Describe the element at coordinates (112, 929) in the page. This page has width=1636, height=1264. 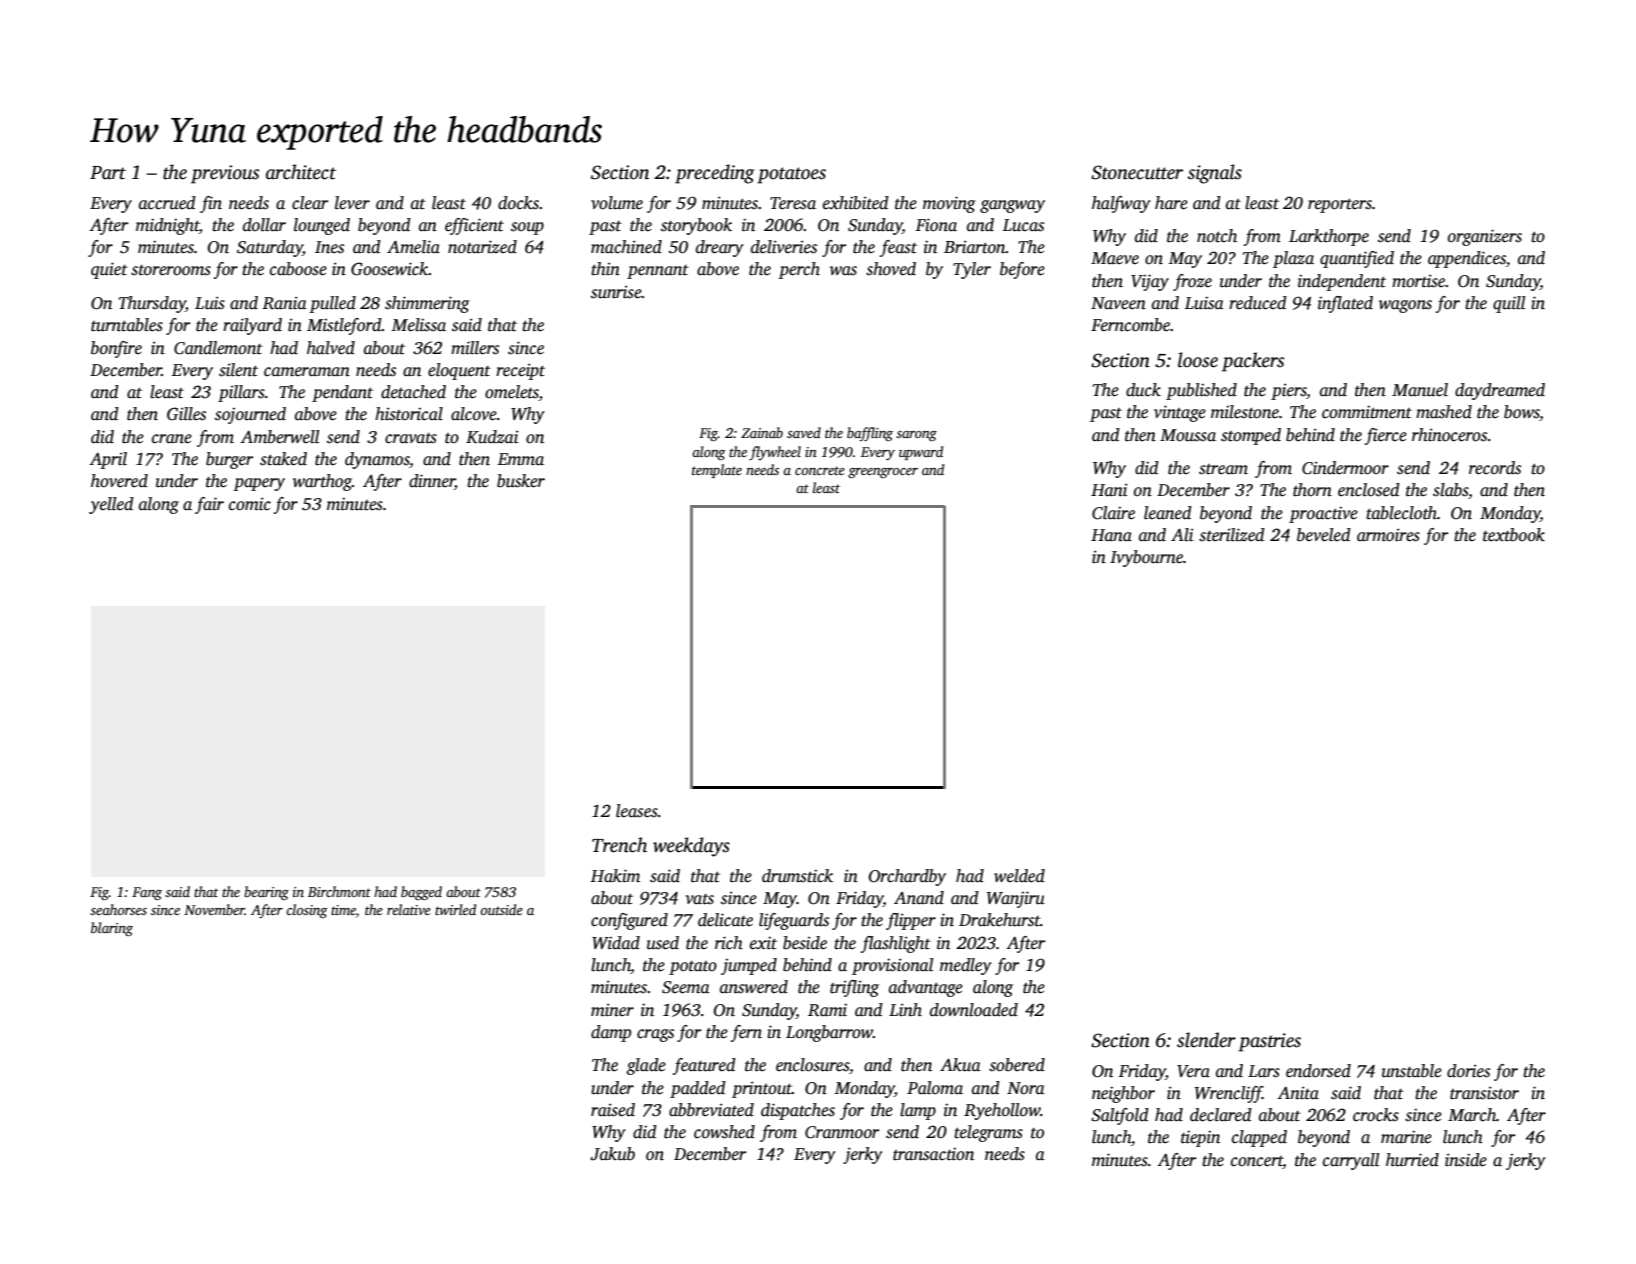
I see `blaring` at that location.
